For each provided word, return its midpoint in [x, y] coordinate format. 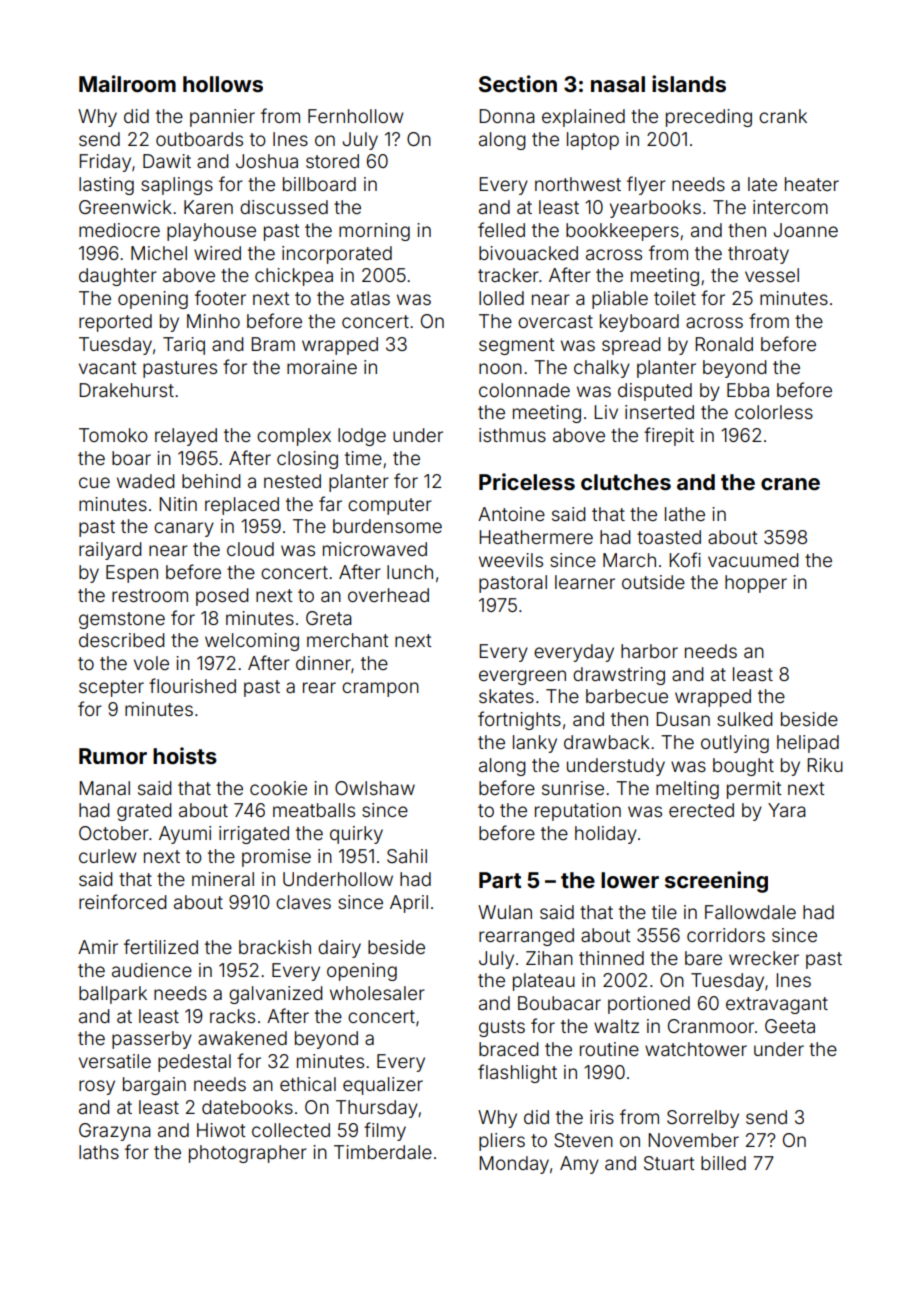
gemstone [122, 620]
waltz [616, 1026]
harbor [649, 651]
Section [518, 83]
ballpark [113, 995]
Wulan [505, 912]
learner [585, 582]
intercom [790, 207]
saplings [177, 186]
